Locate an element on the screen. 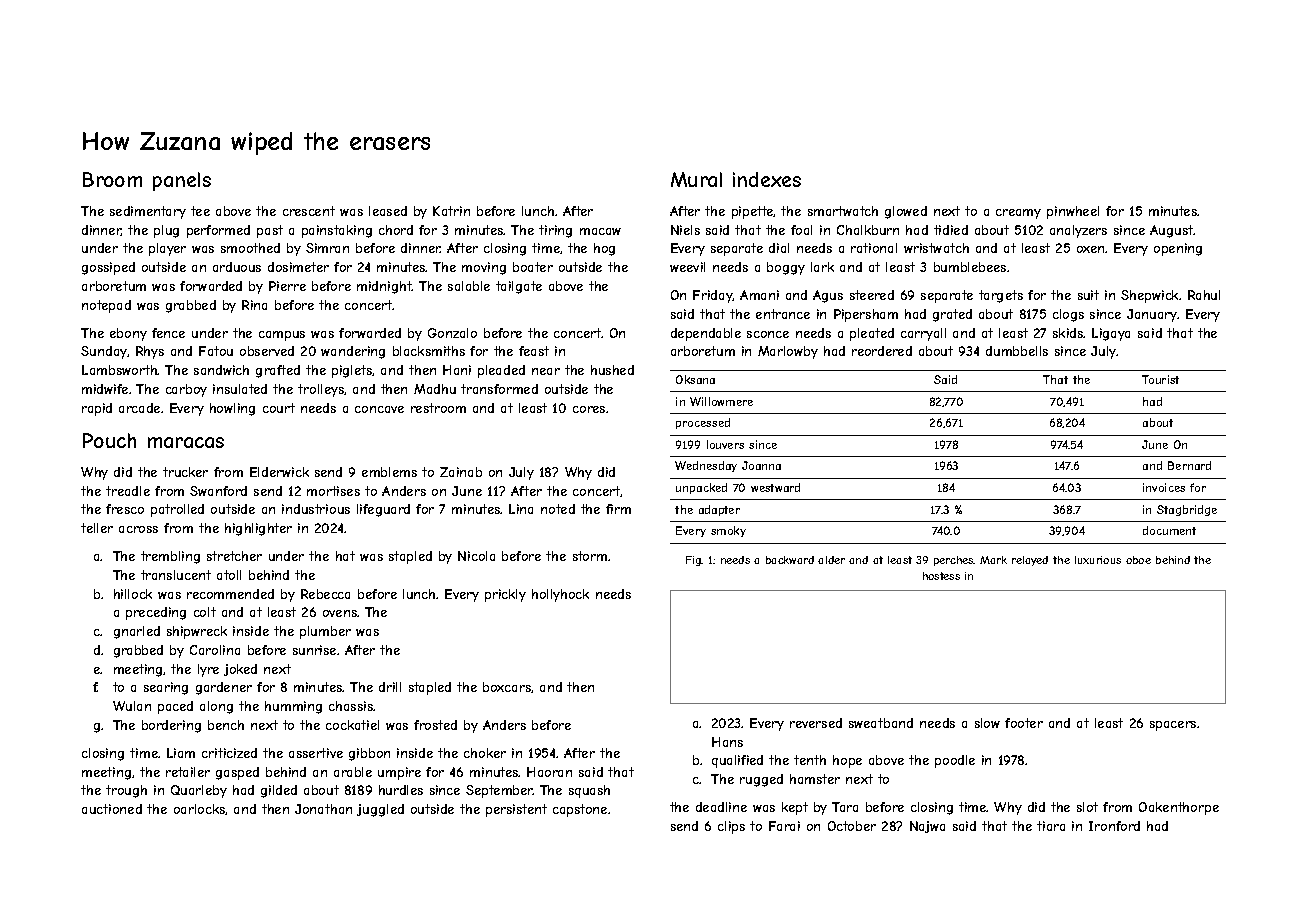 This screenshot has width=1308, height=924. invoices is located at coordinates (1164, 487).
